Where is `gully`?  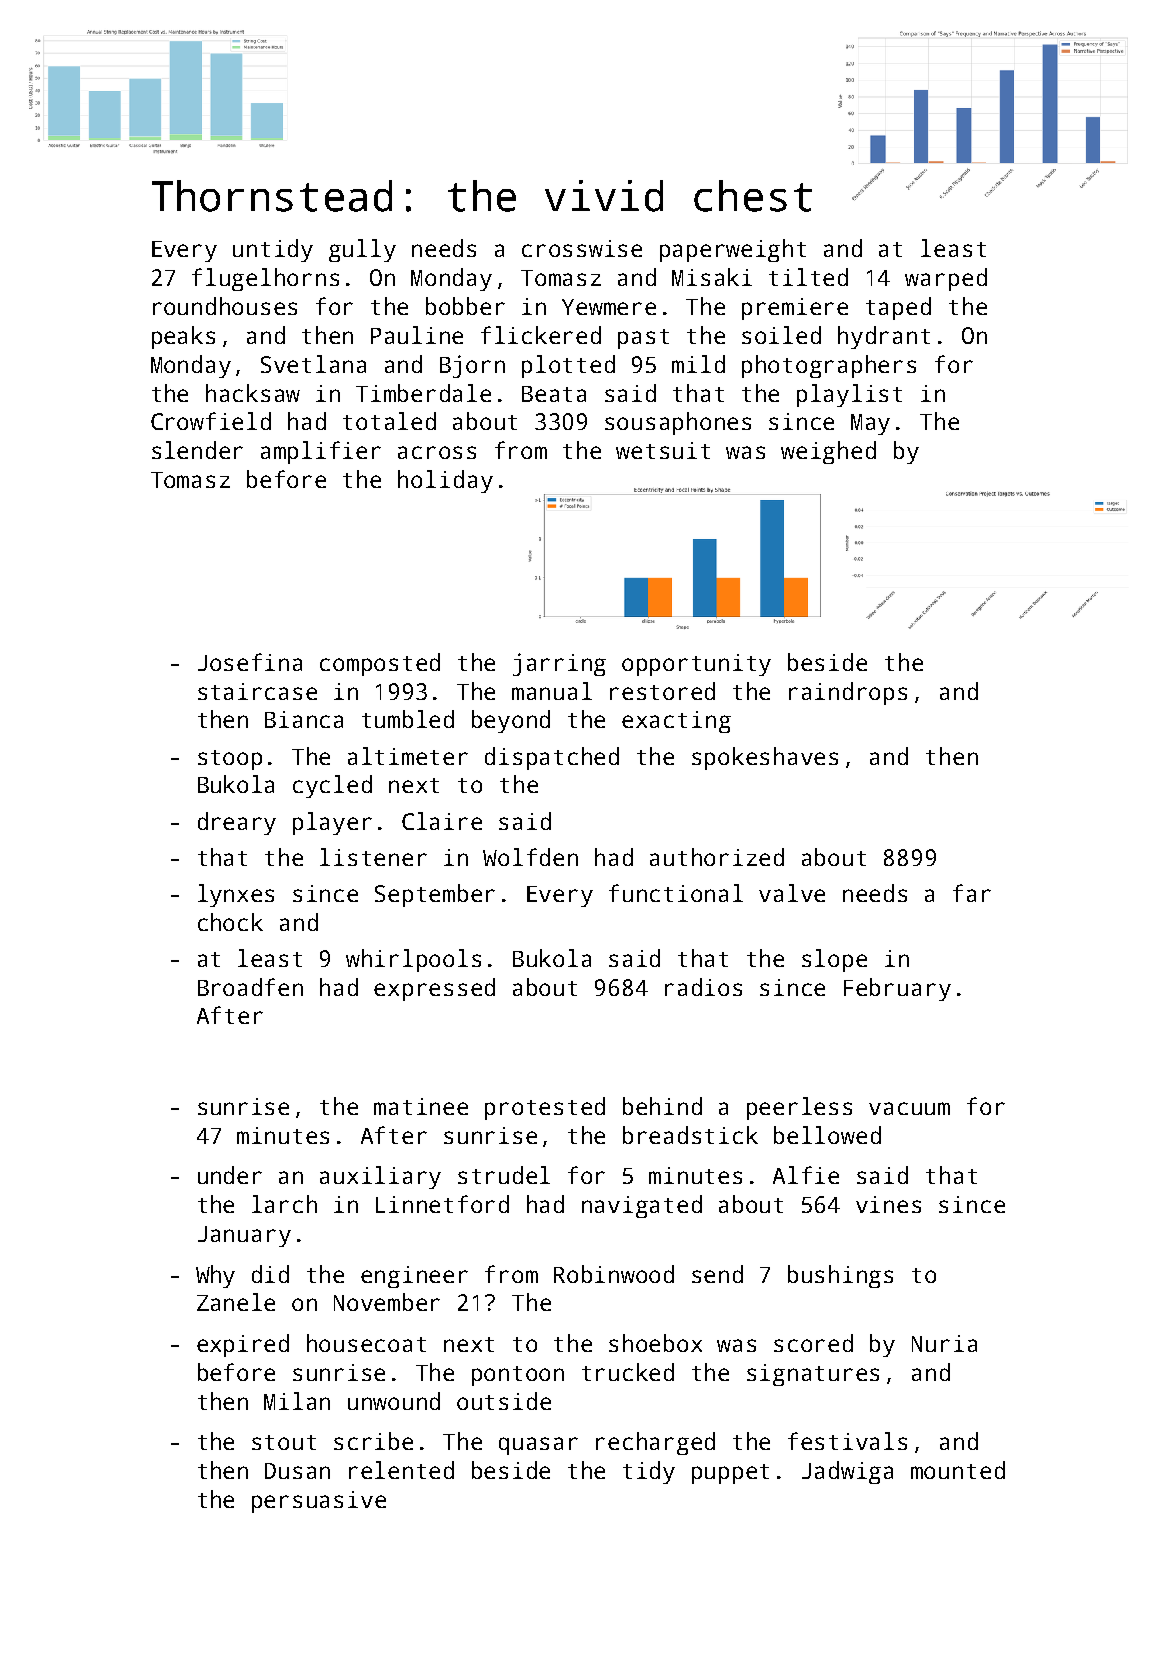
gully is located at coordinates (362, 250).
